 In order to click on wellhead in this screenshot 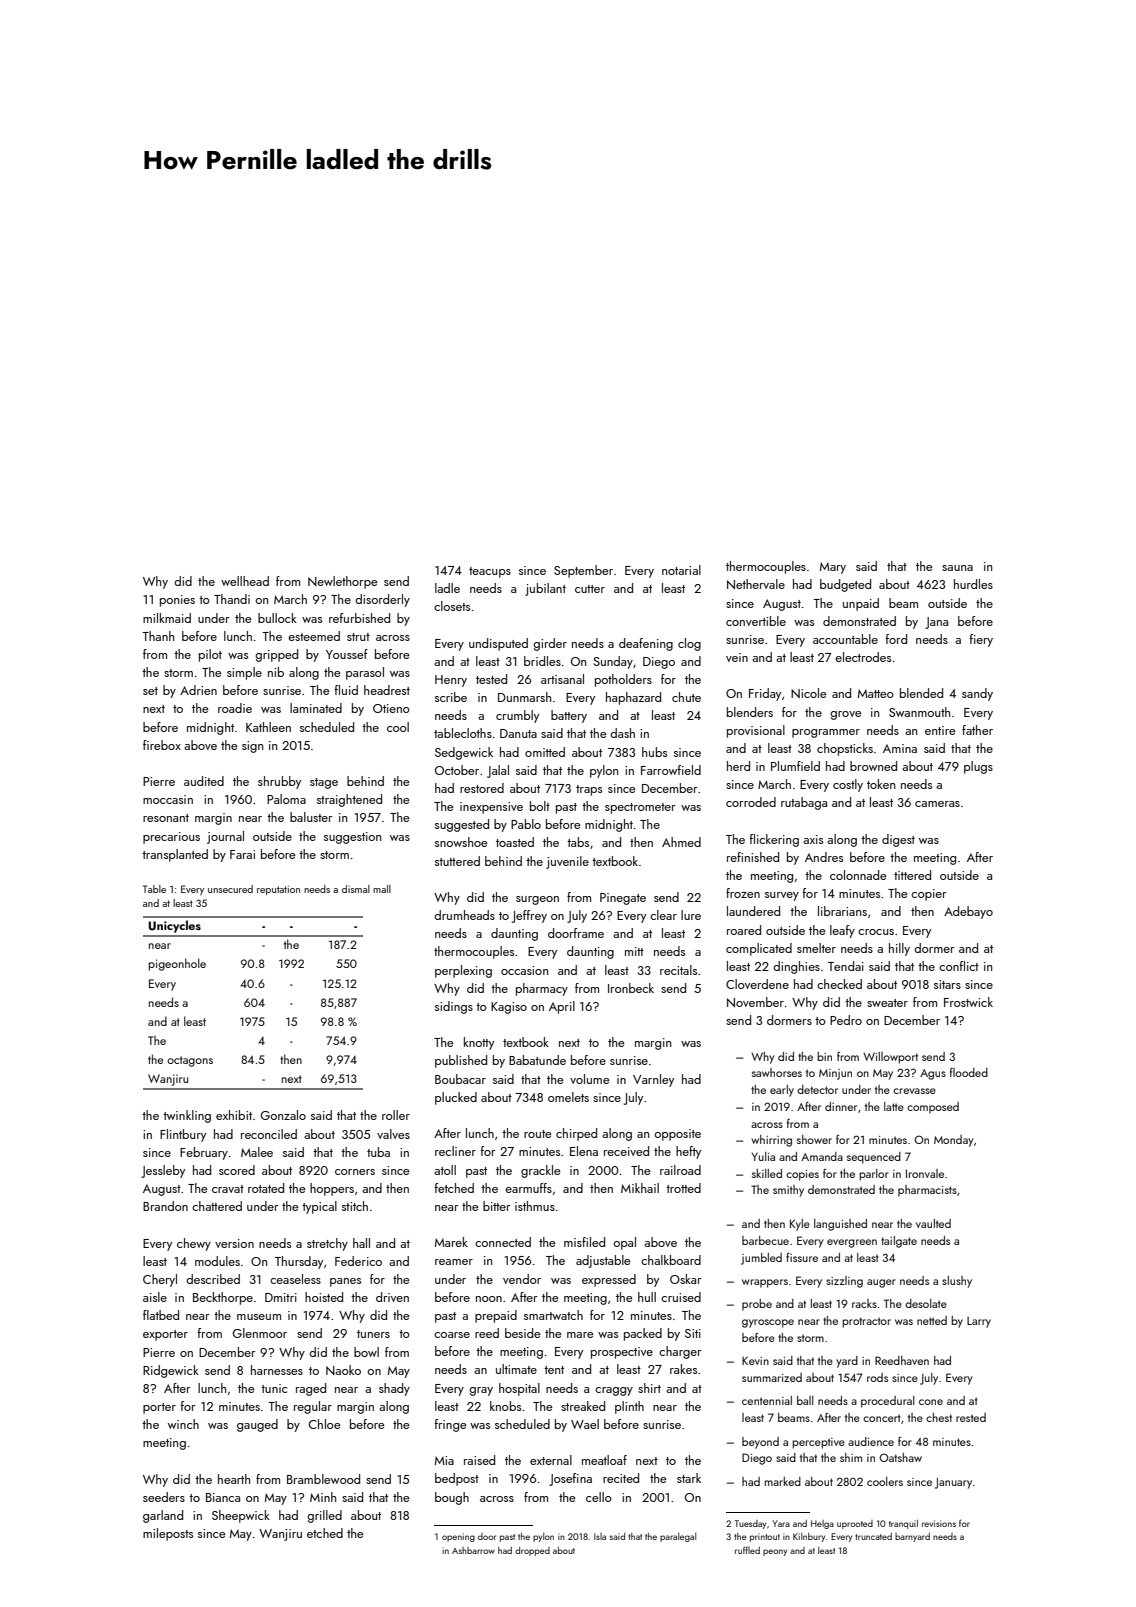, I will do `click(245, 581)`.
